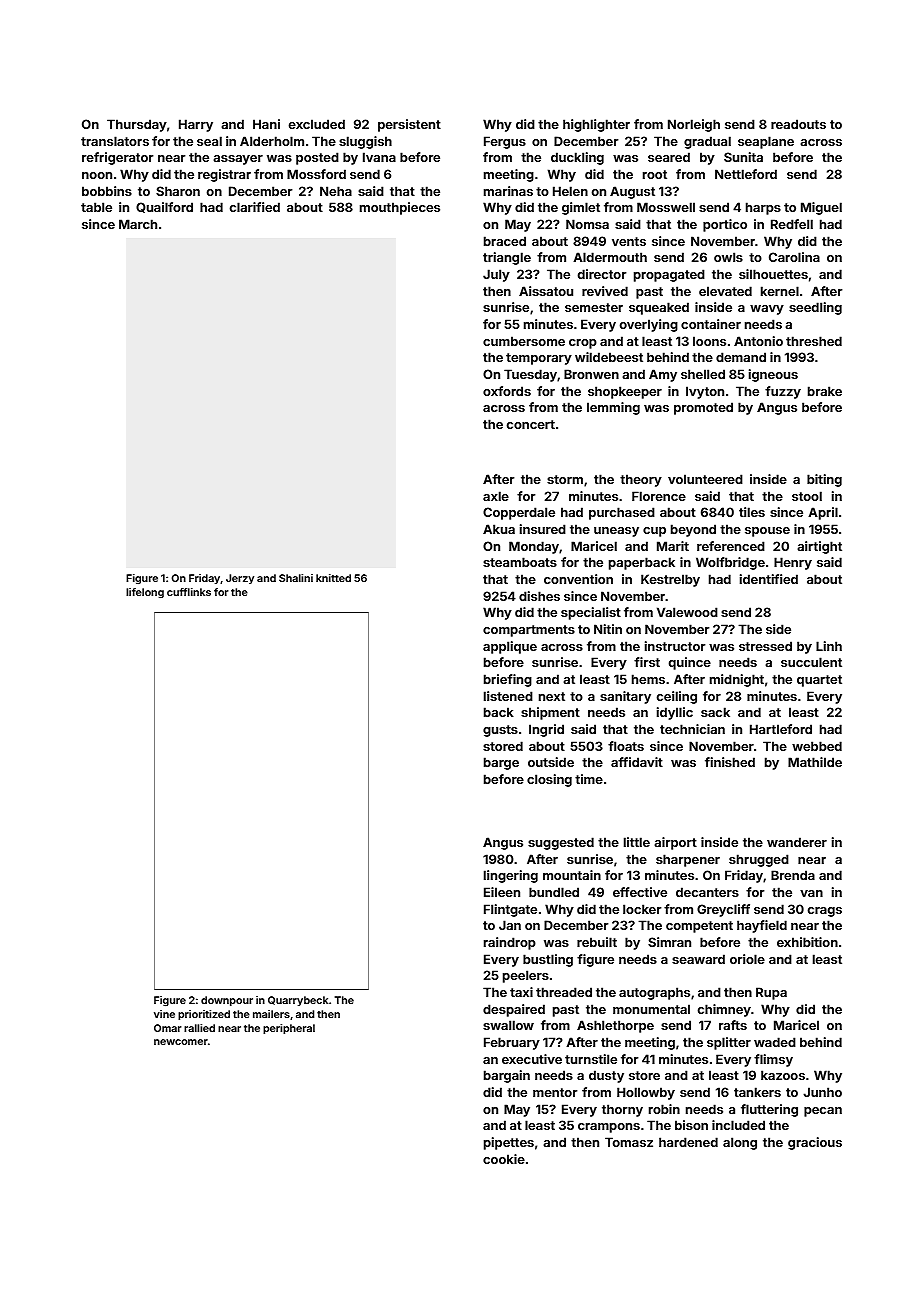 Image resolution: width=924 pixels, height=1308 pixels. What do you see at coordinates (815, 762) in the screenshot?
I see `Mathilde` at bounding box center [815, 762].
